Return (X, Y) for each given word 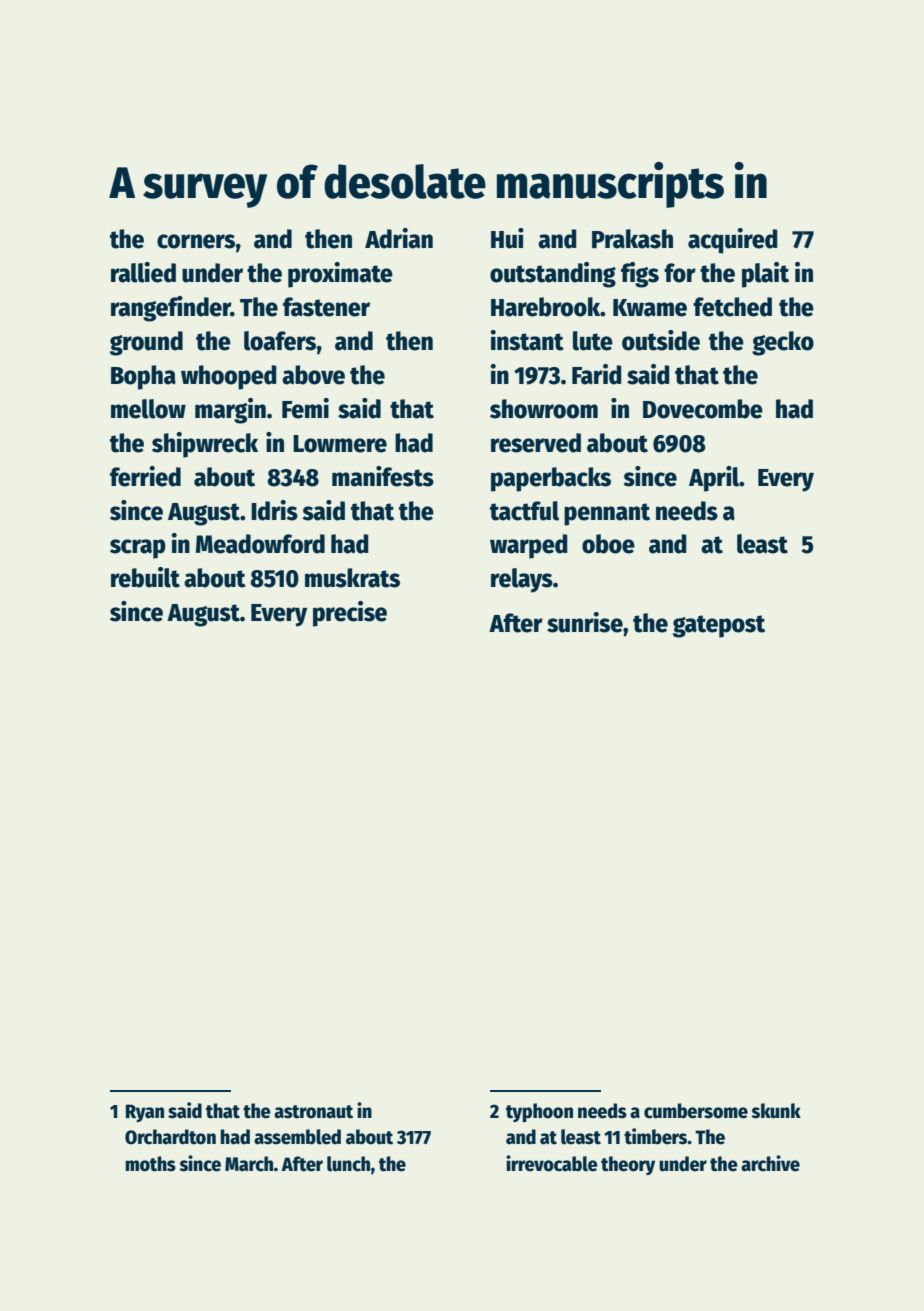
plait (765, 275)
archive (770, 1163)
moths (150, 1164)
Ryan (145, 1113)
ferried (145, 476)
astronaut (313, 1112)
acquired (733, 241)
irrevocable (552, 1163)
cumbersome (696, 1111)
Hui (507, 238)
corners (196, 241)
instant (527, 340)
